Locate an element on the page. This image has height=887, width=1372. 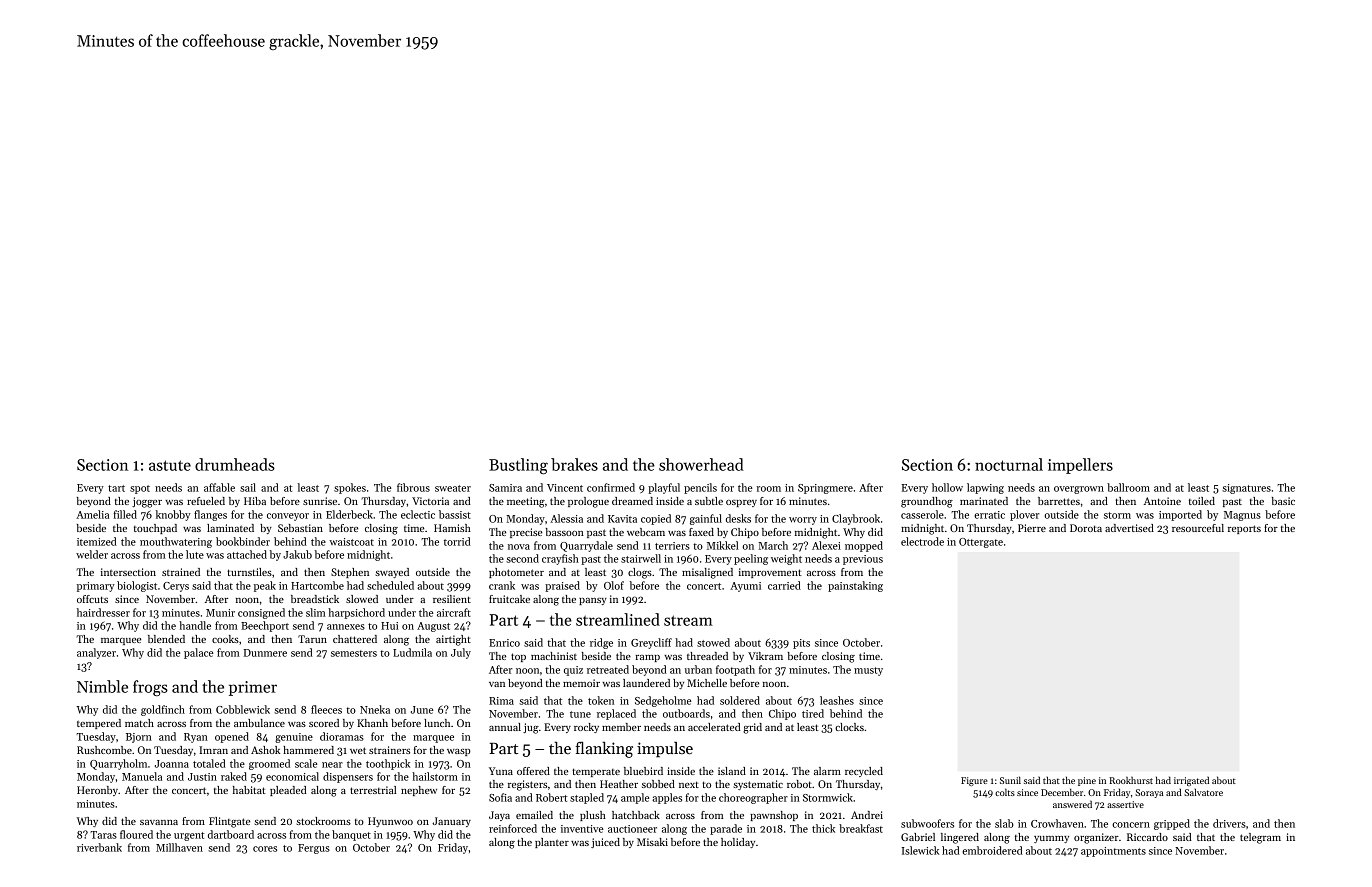
astute is located at coordinates (170, 465).
